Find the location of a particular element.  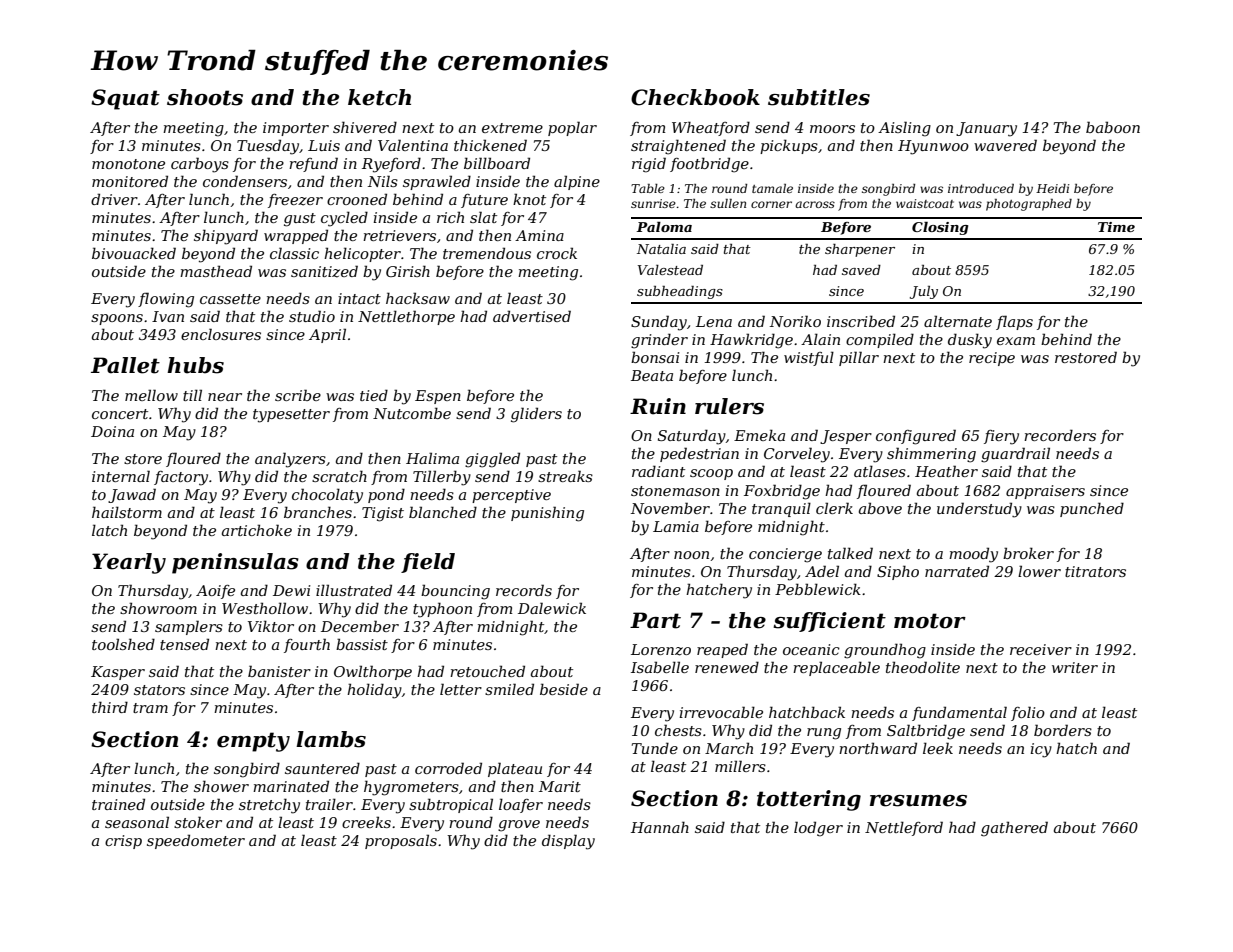

tram is located at coordinates (150, 708).
